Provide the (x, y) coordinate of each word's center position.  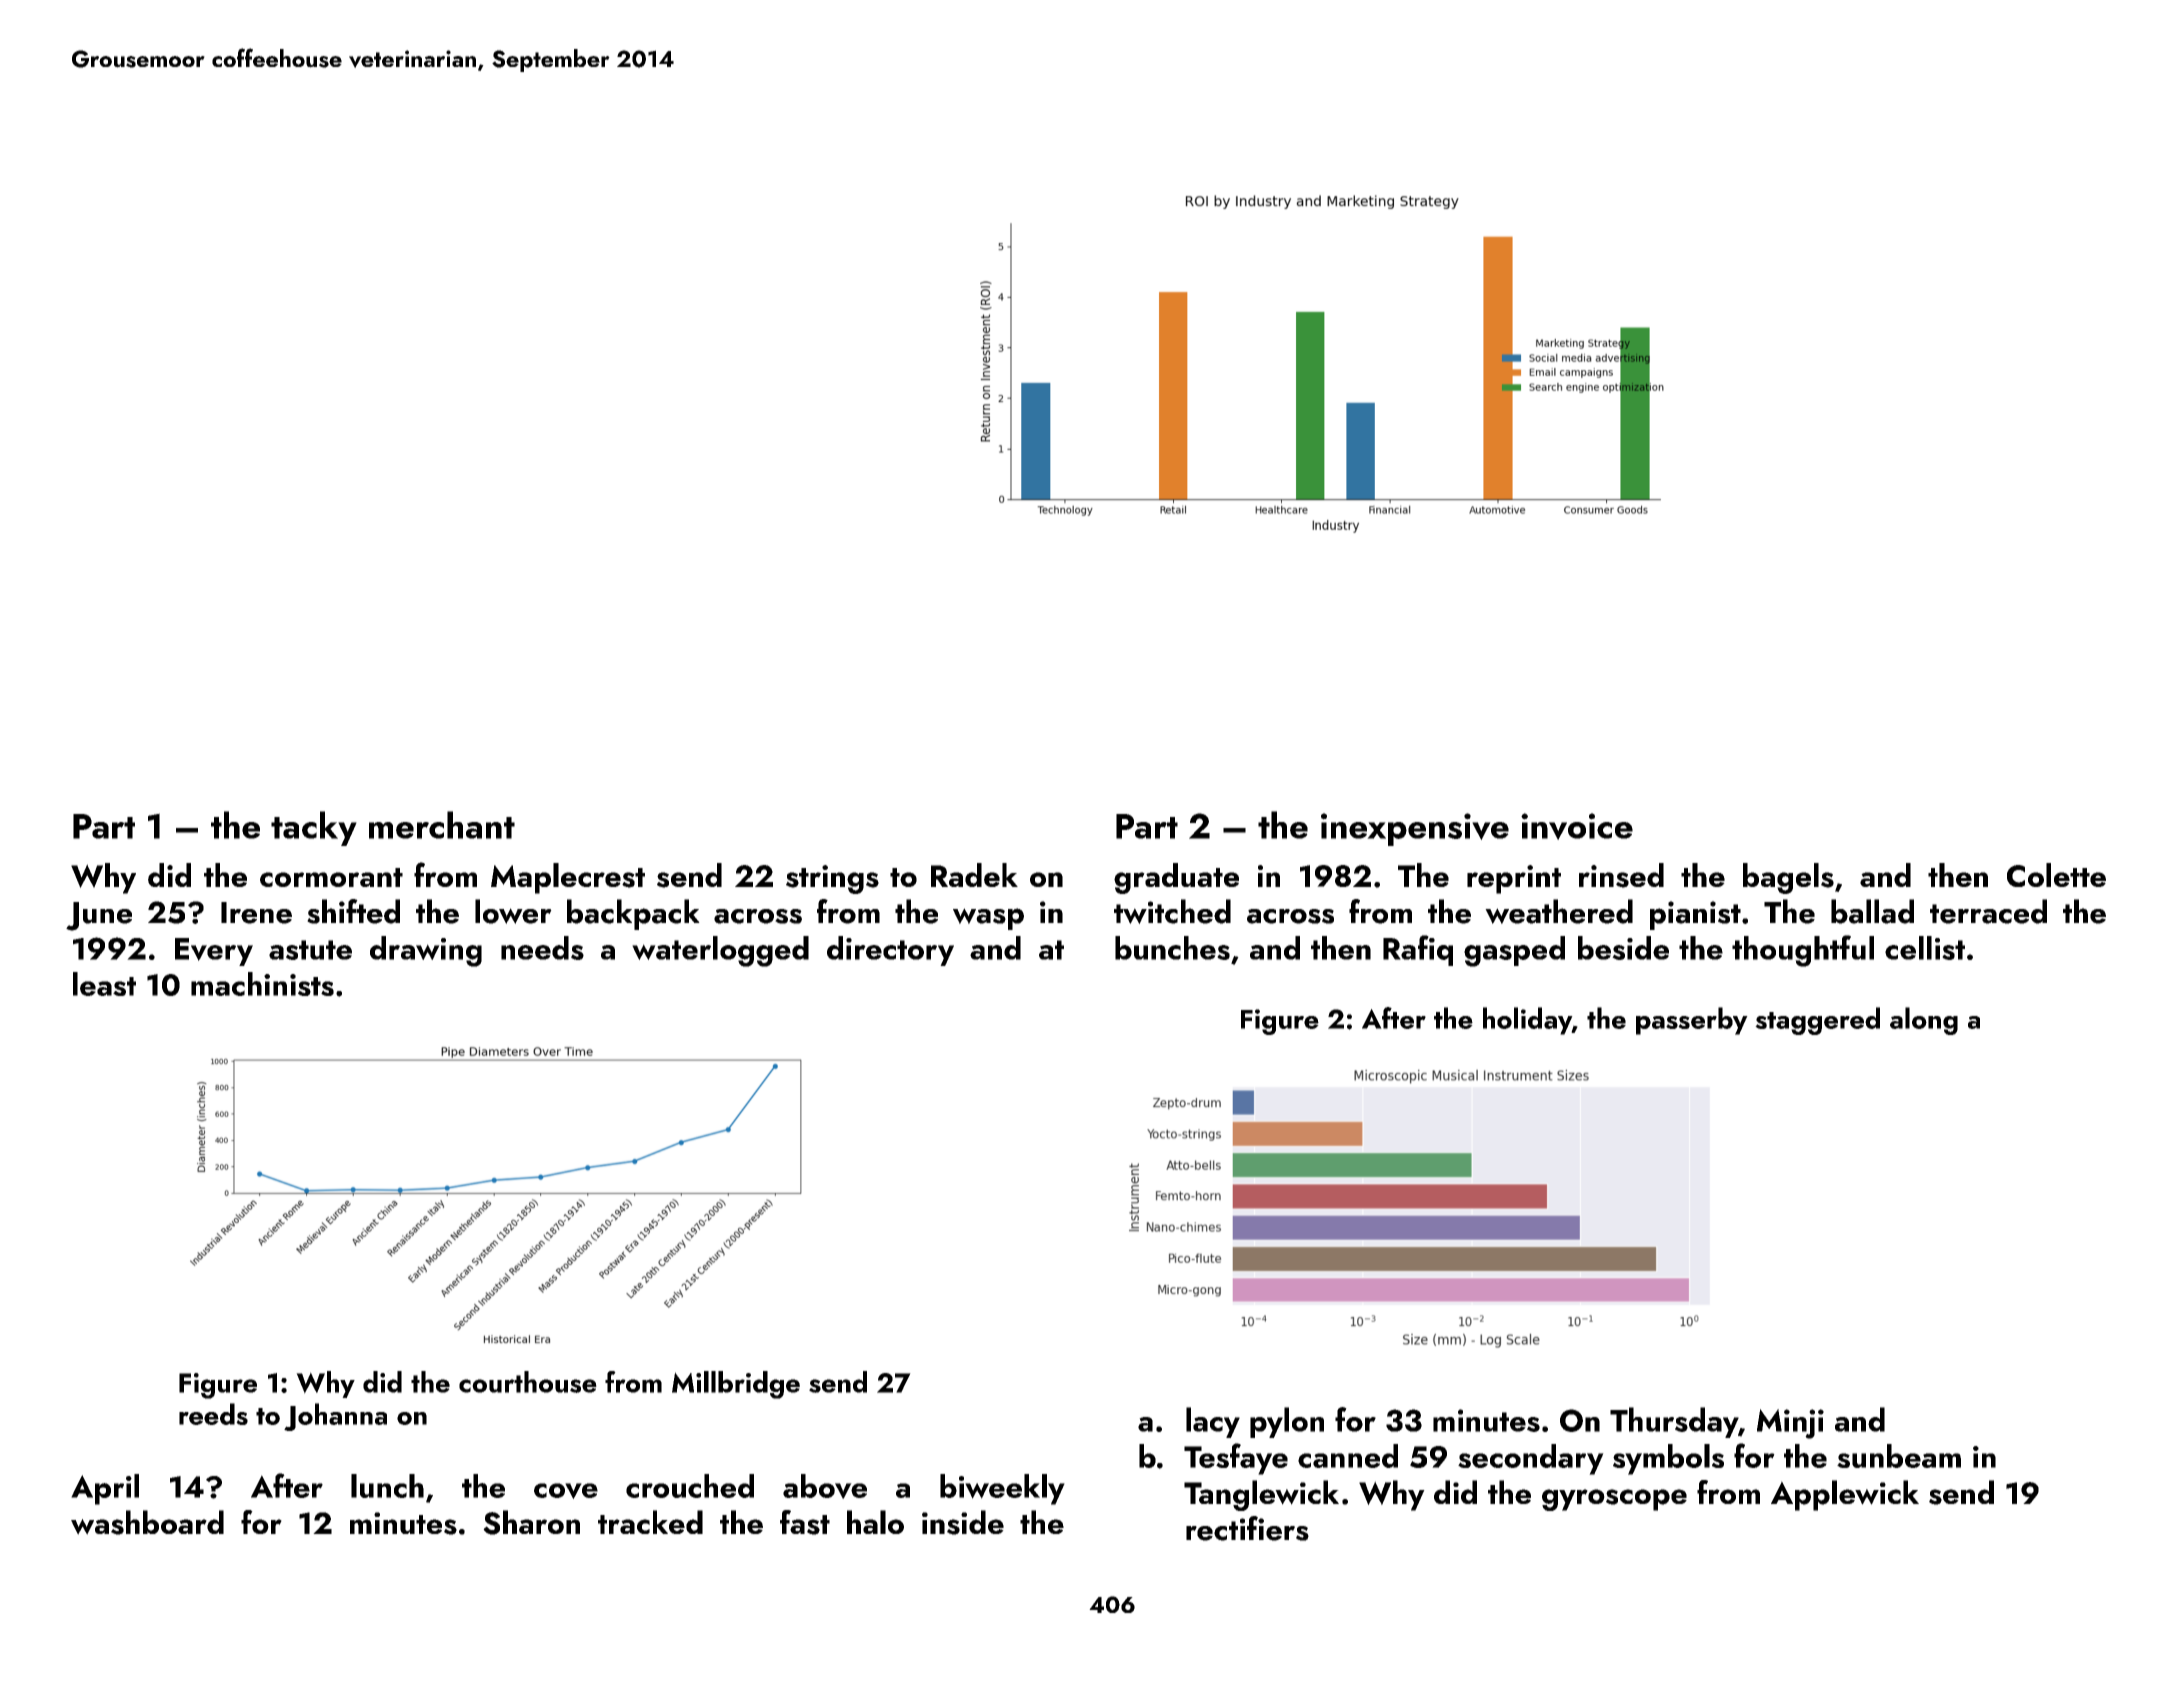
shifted (353, 911)
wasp (988, 919)
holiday (1527, 1021)
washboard (147, 1522)
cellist (1925, 948)
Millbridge (736, 1385)
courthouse (528, 1382)
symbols (1668, 1459)
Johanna (335, 1417)
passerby (1692, 1021)
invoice (1577, 826)
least (104, 984)
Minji (1790, 1424)
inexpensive (1415, 829)
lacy (1213, 1422)
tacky (314, 828)
